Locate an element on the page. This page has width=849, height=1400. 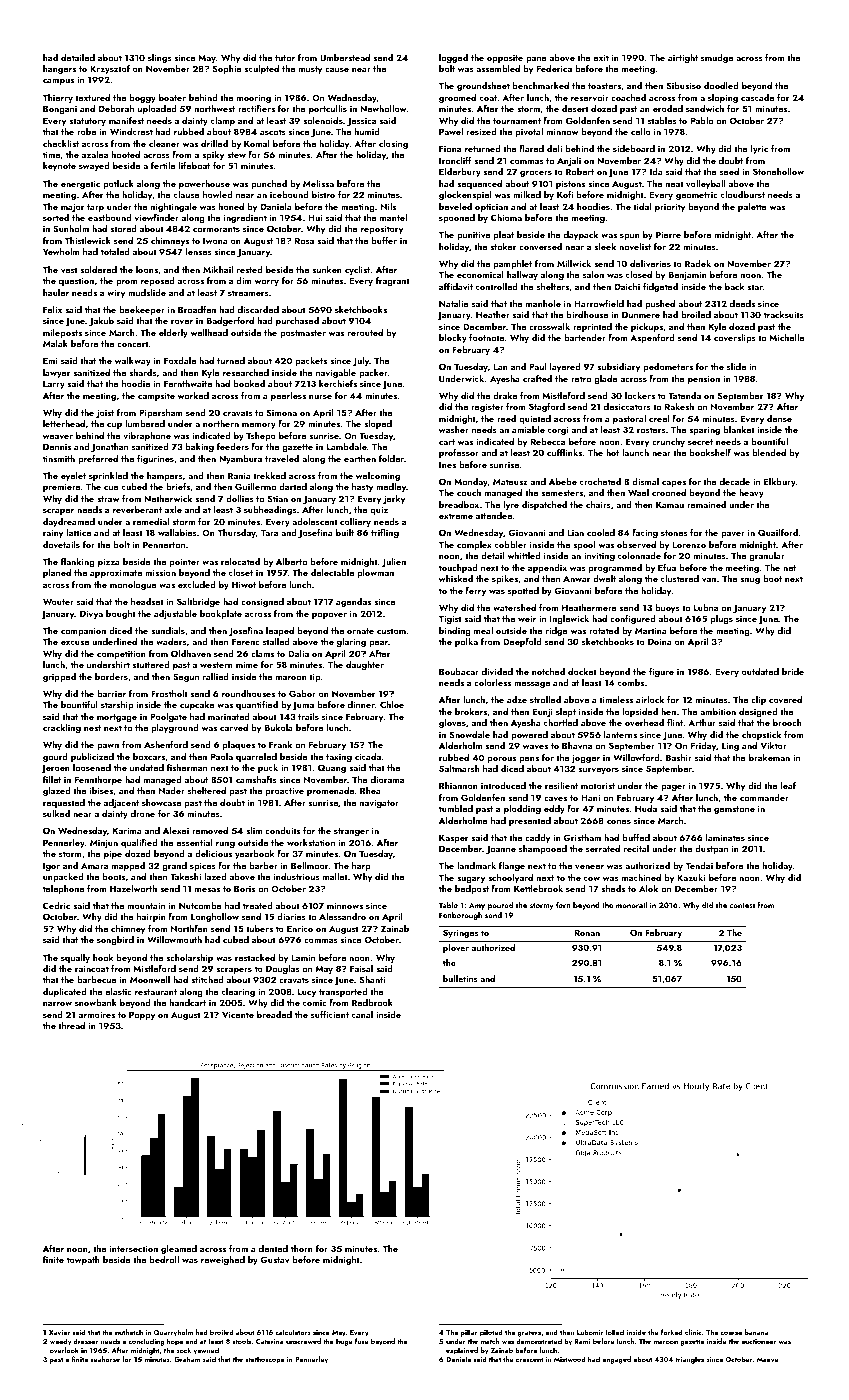
Michelle is located at coordinates (787, 337).
